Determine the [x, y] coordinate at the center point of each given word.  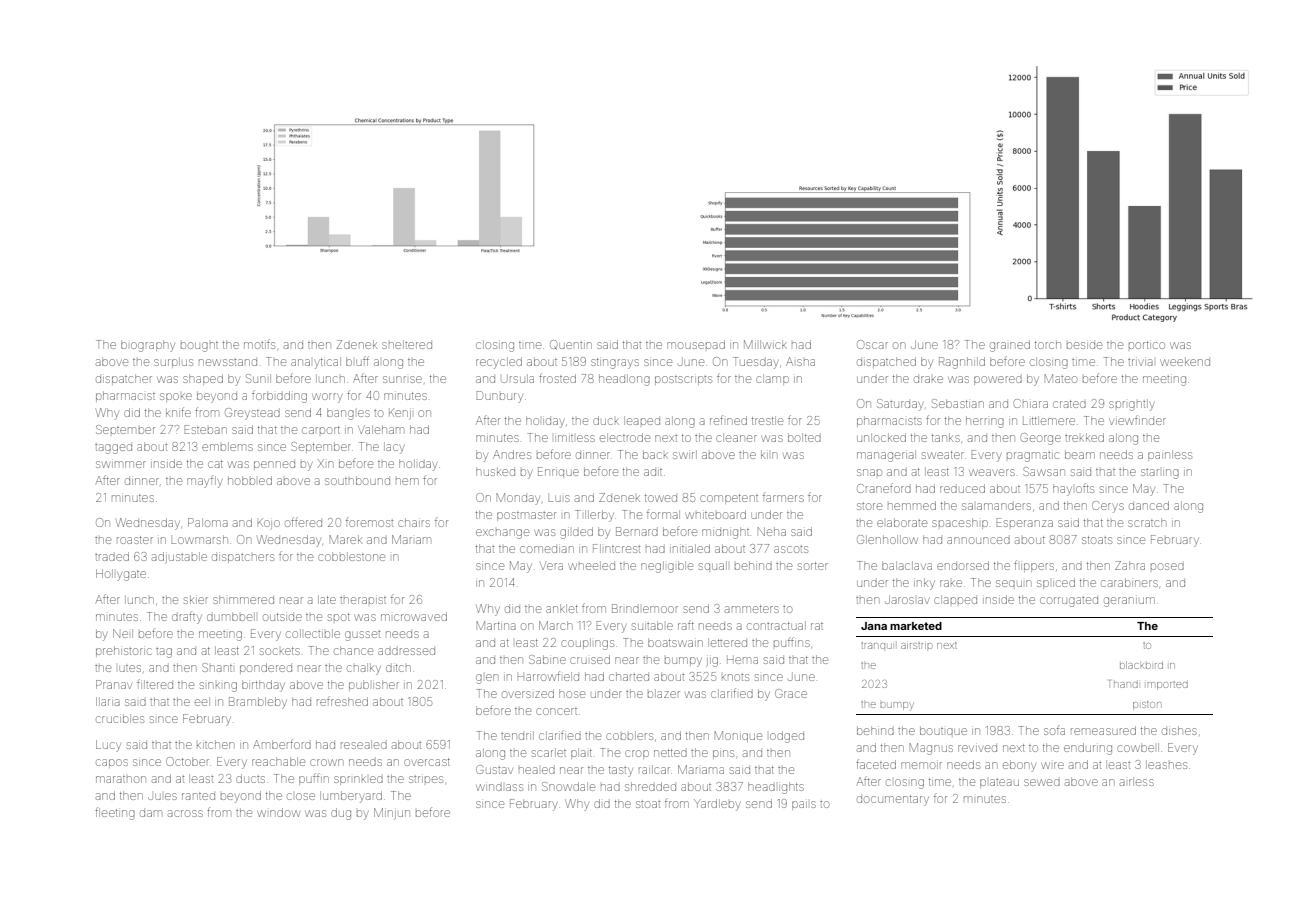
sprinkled [358, 780]
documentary [893, 800]
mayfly [204, 482]
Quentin [571, 345]
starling [1160, 474]
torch [1048, 344]
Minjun [392, 814]
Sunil [258, 378]
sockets [280, 651]
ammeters [752, 609]
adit [653, 472]
